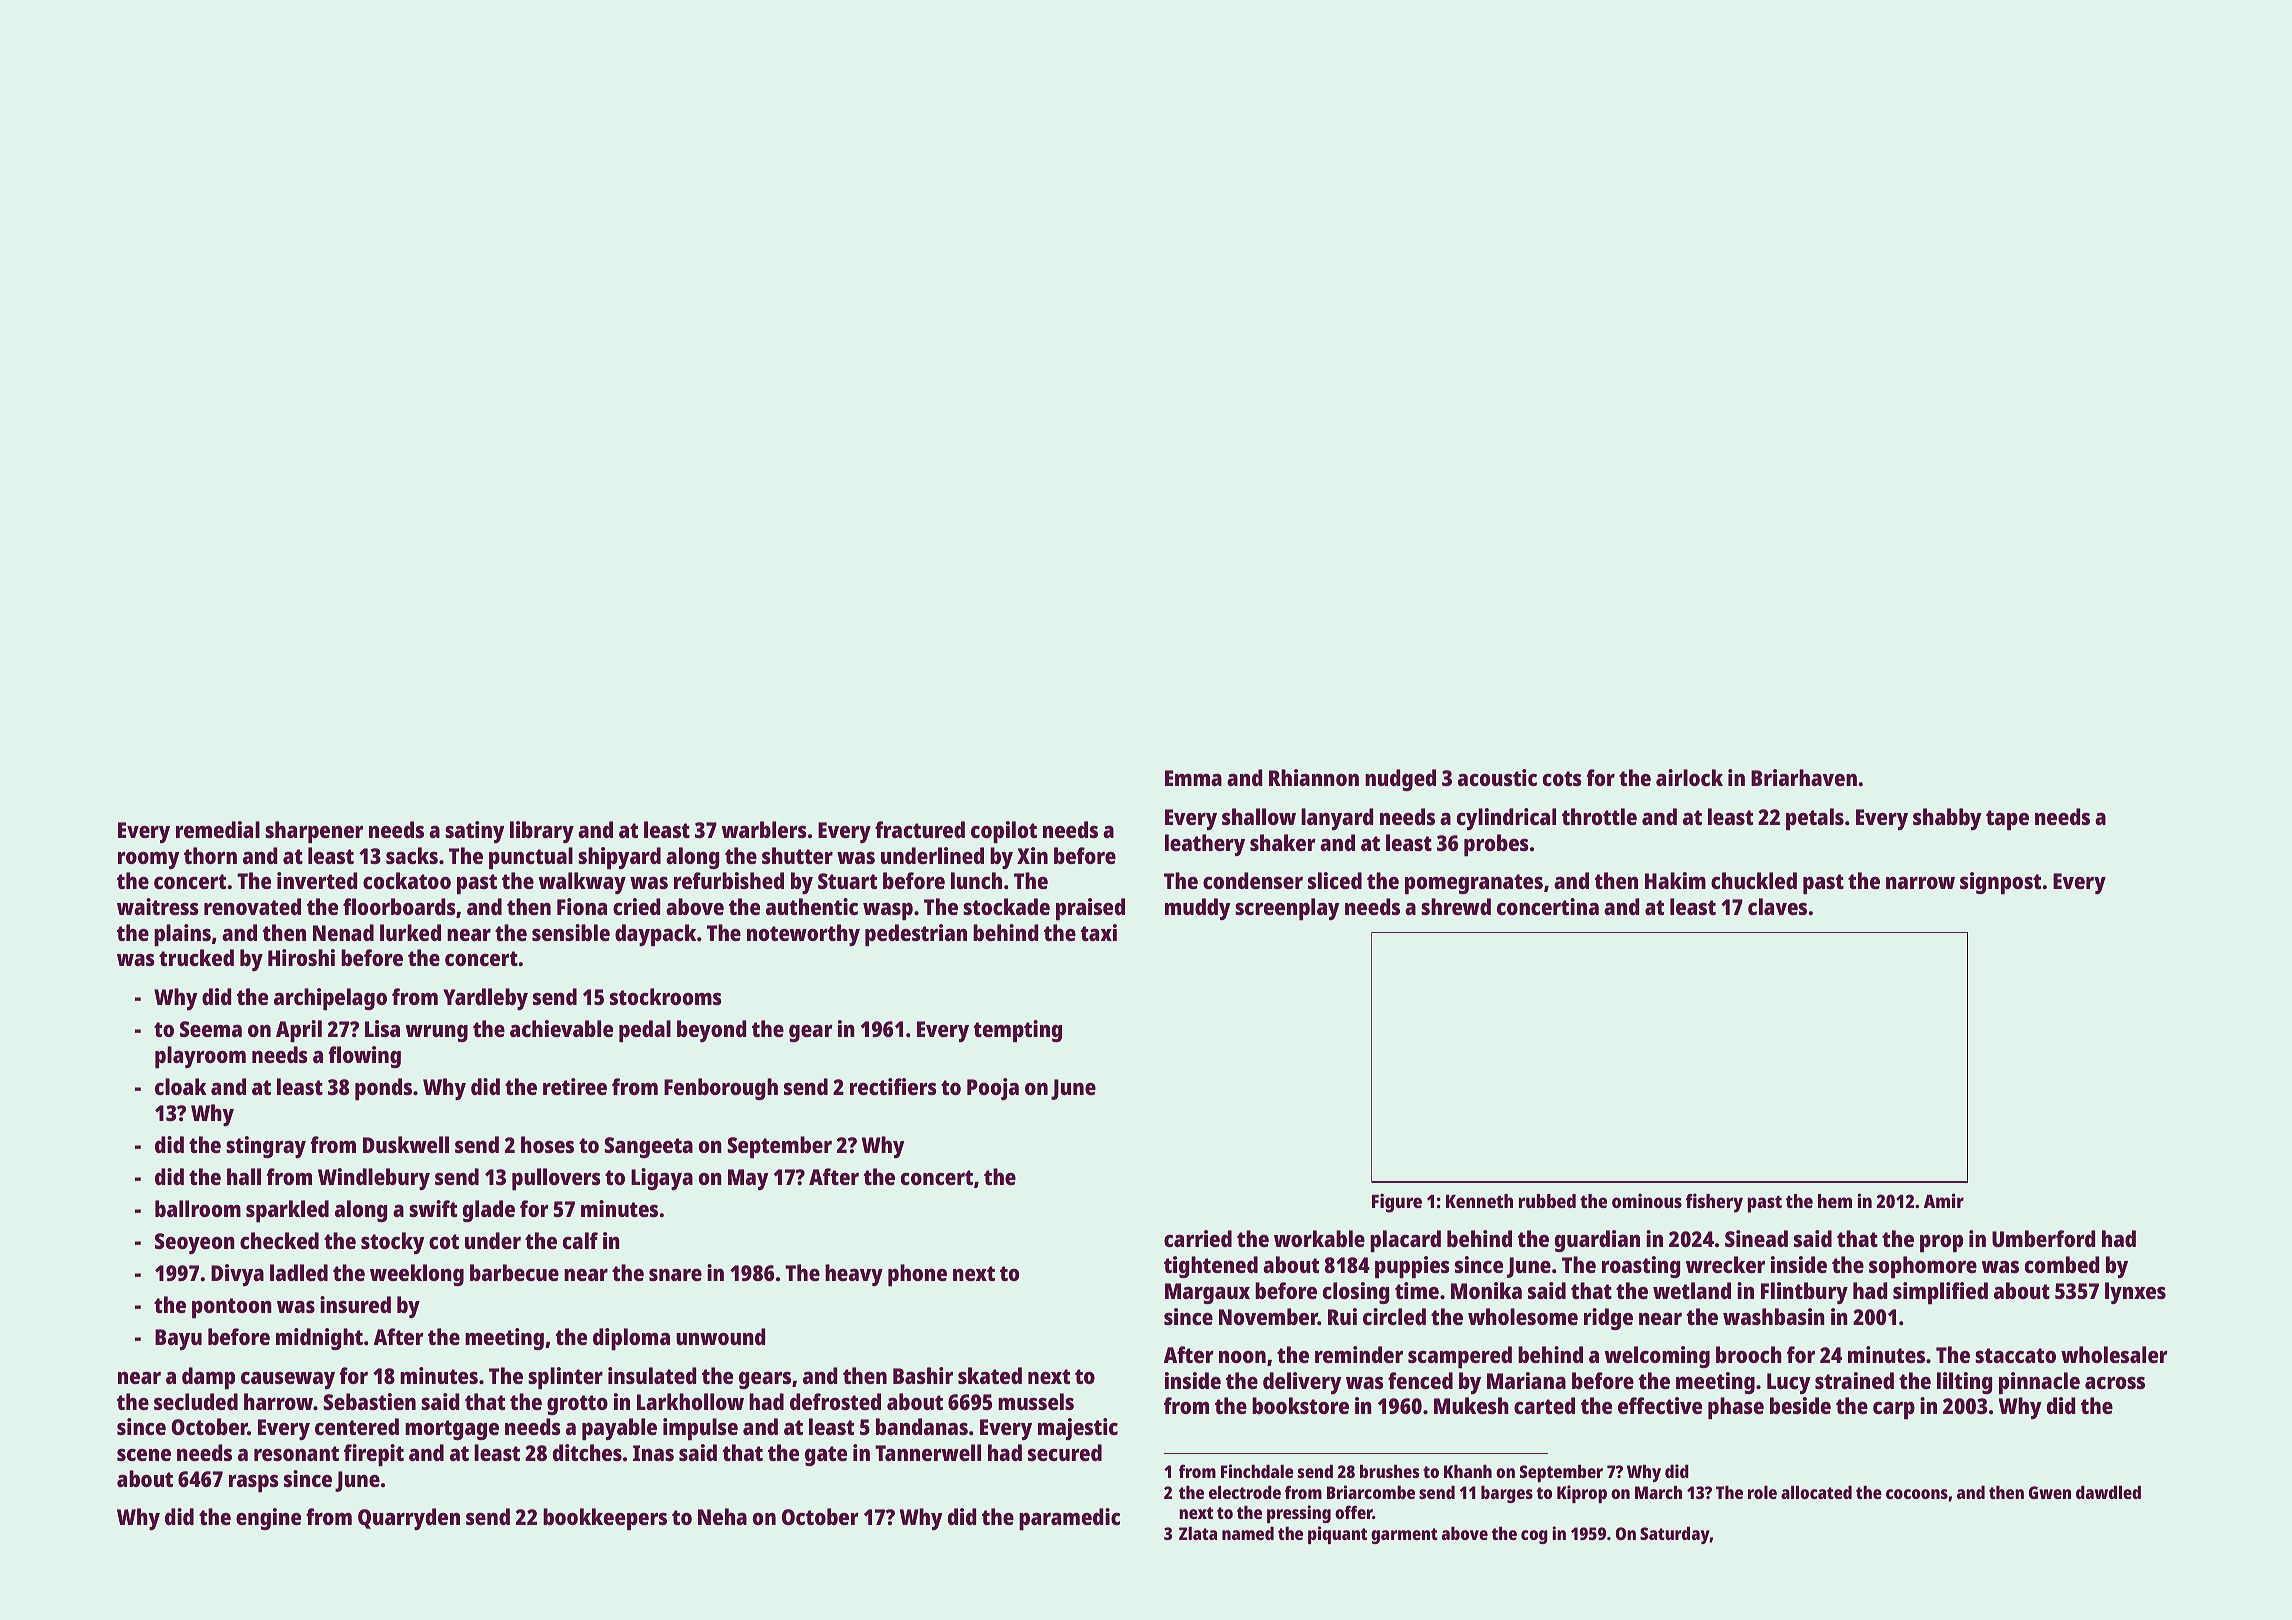 This document has width=2292, height=1620. What do you see at coordinates (1018, 1031) in the document?
I see `tempting` at bounding box center [1018, 1031].
